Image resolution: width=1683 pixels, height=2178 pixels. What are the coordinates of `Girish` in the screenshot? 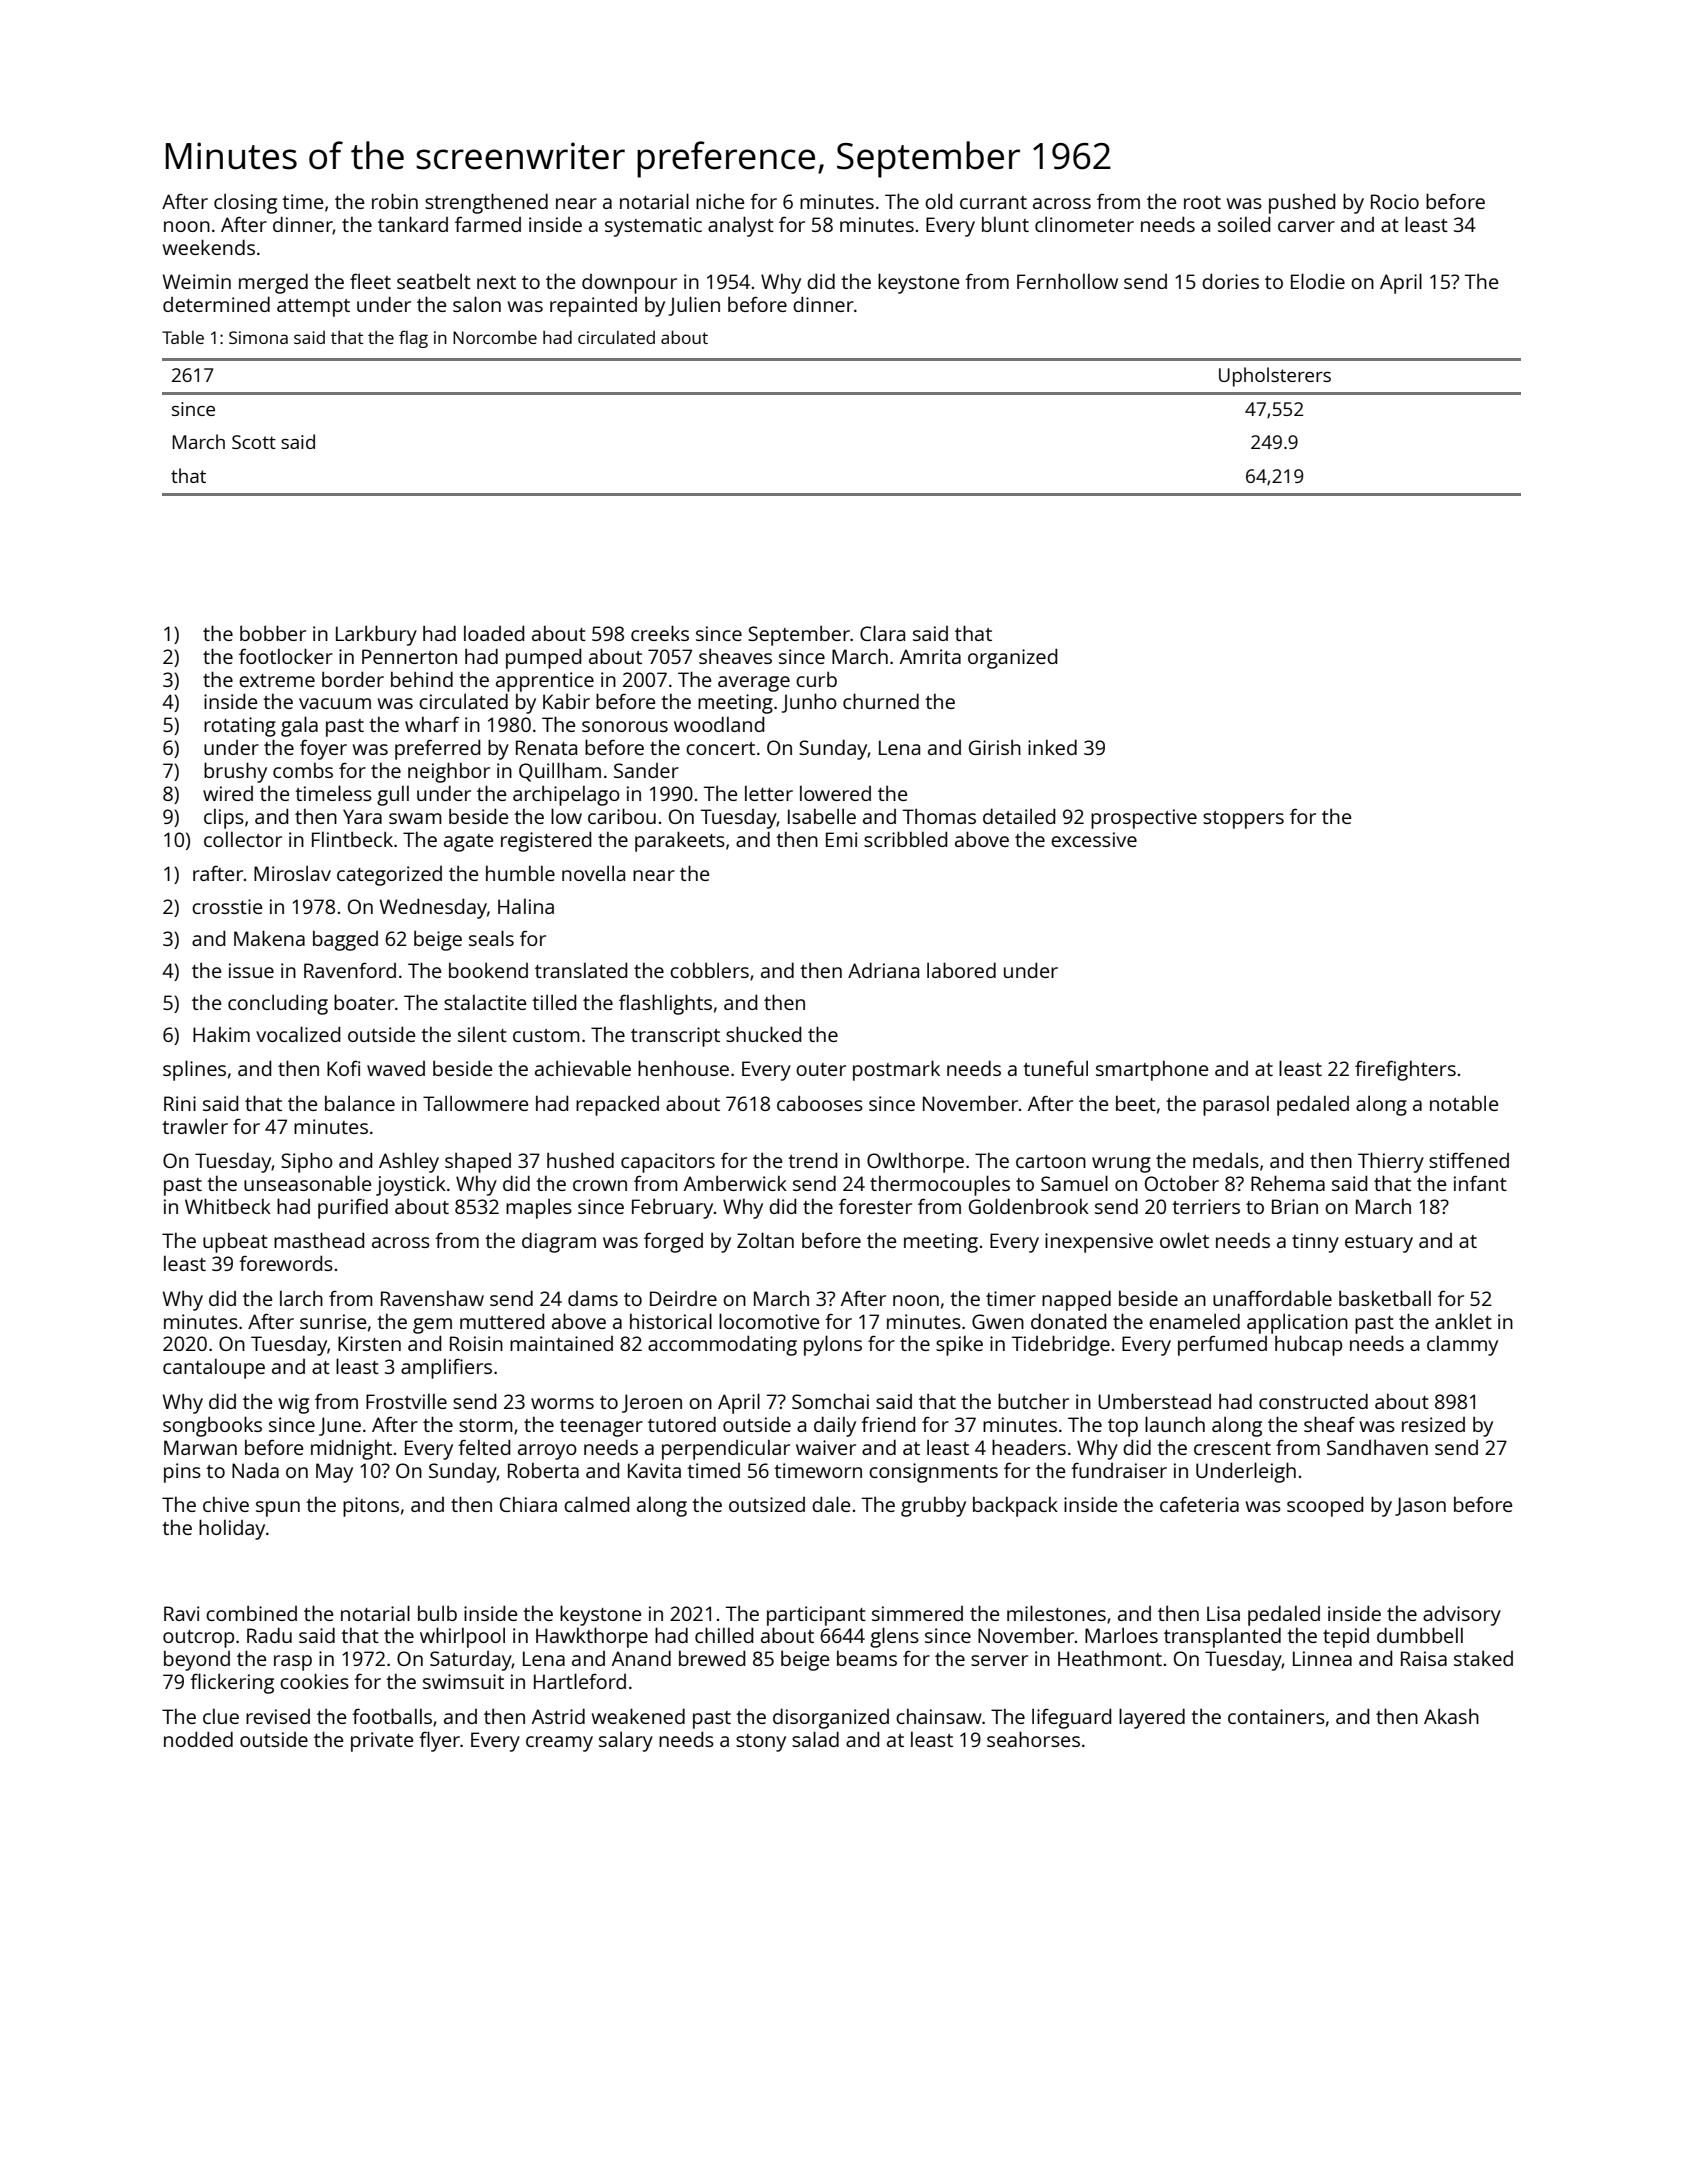 It's located at (995, 747).
